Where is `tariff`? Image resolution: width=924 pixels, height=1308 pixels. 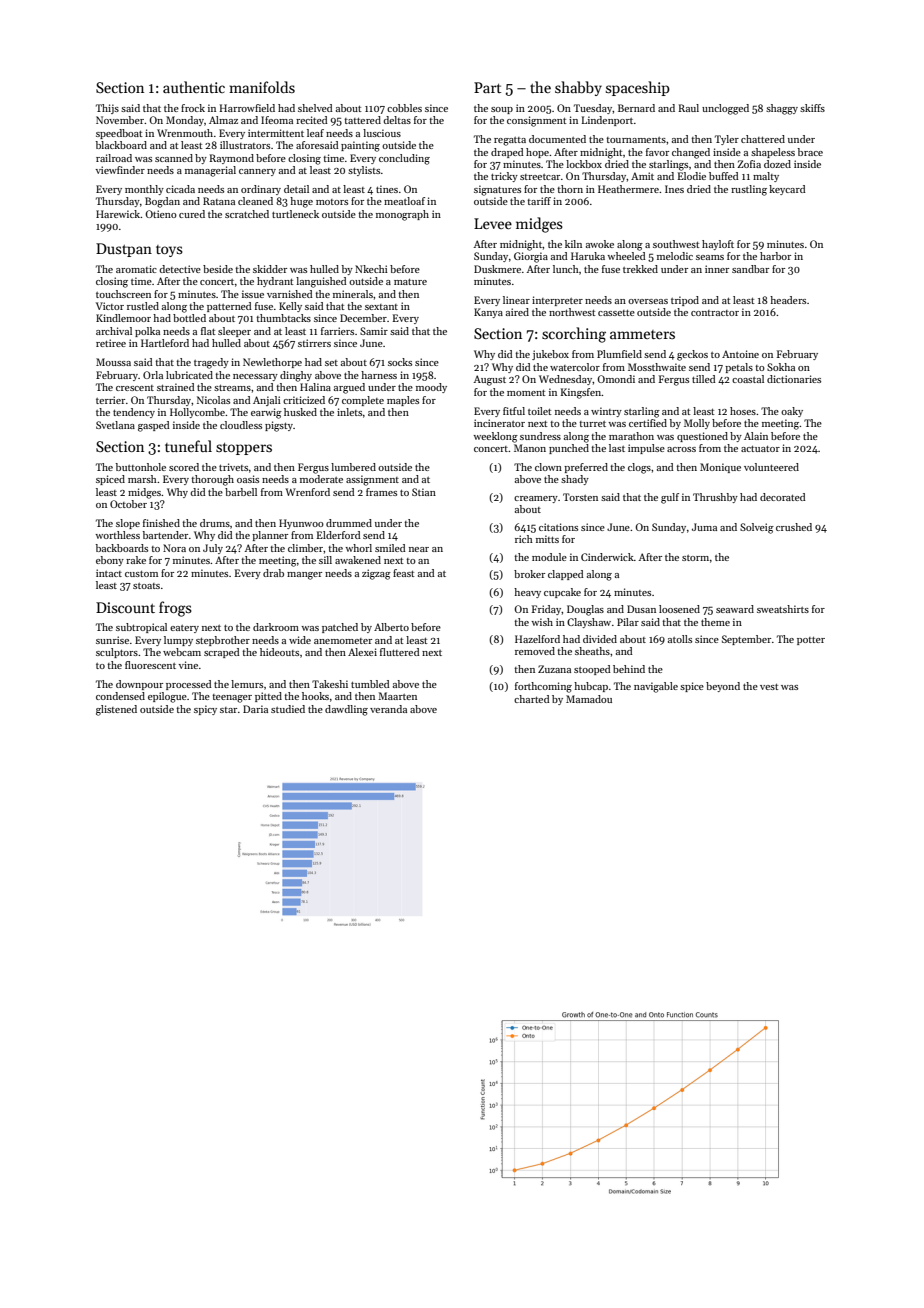
tariff is located at coordinates (539, 201).
